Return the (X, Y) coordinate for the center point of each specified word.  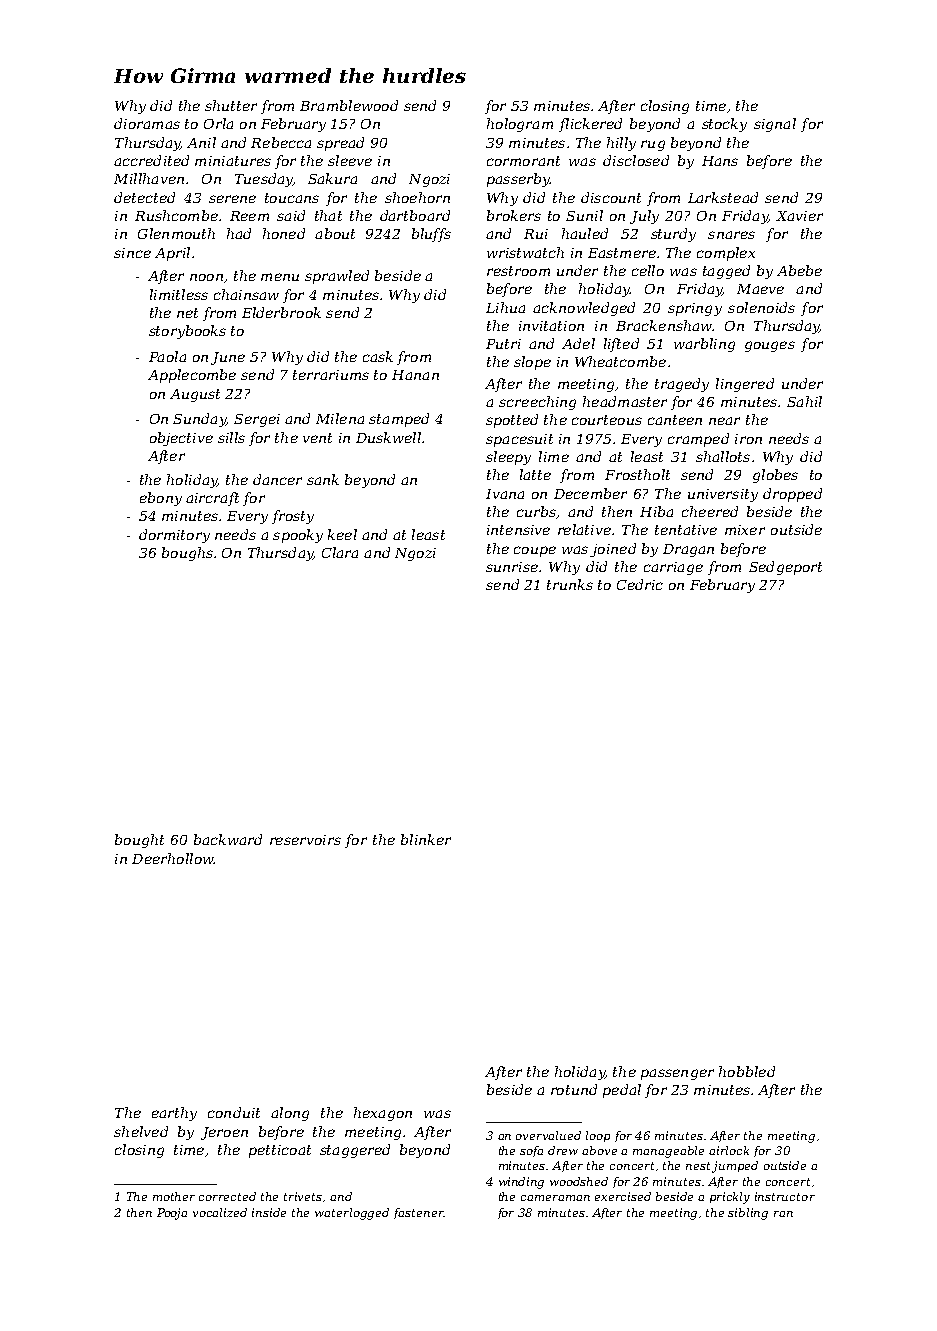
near (724, 421)
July (644, 217)
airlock (729, 1150)
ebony (161, 499)
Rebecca (281, 142)
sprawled (337, 277)
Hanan (415, 375)
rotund (574, 1089)
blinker (426, 839)
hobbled (747, 1071)
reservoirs (305, 840)
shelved (141, 1131)
